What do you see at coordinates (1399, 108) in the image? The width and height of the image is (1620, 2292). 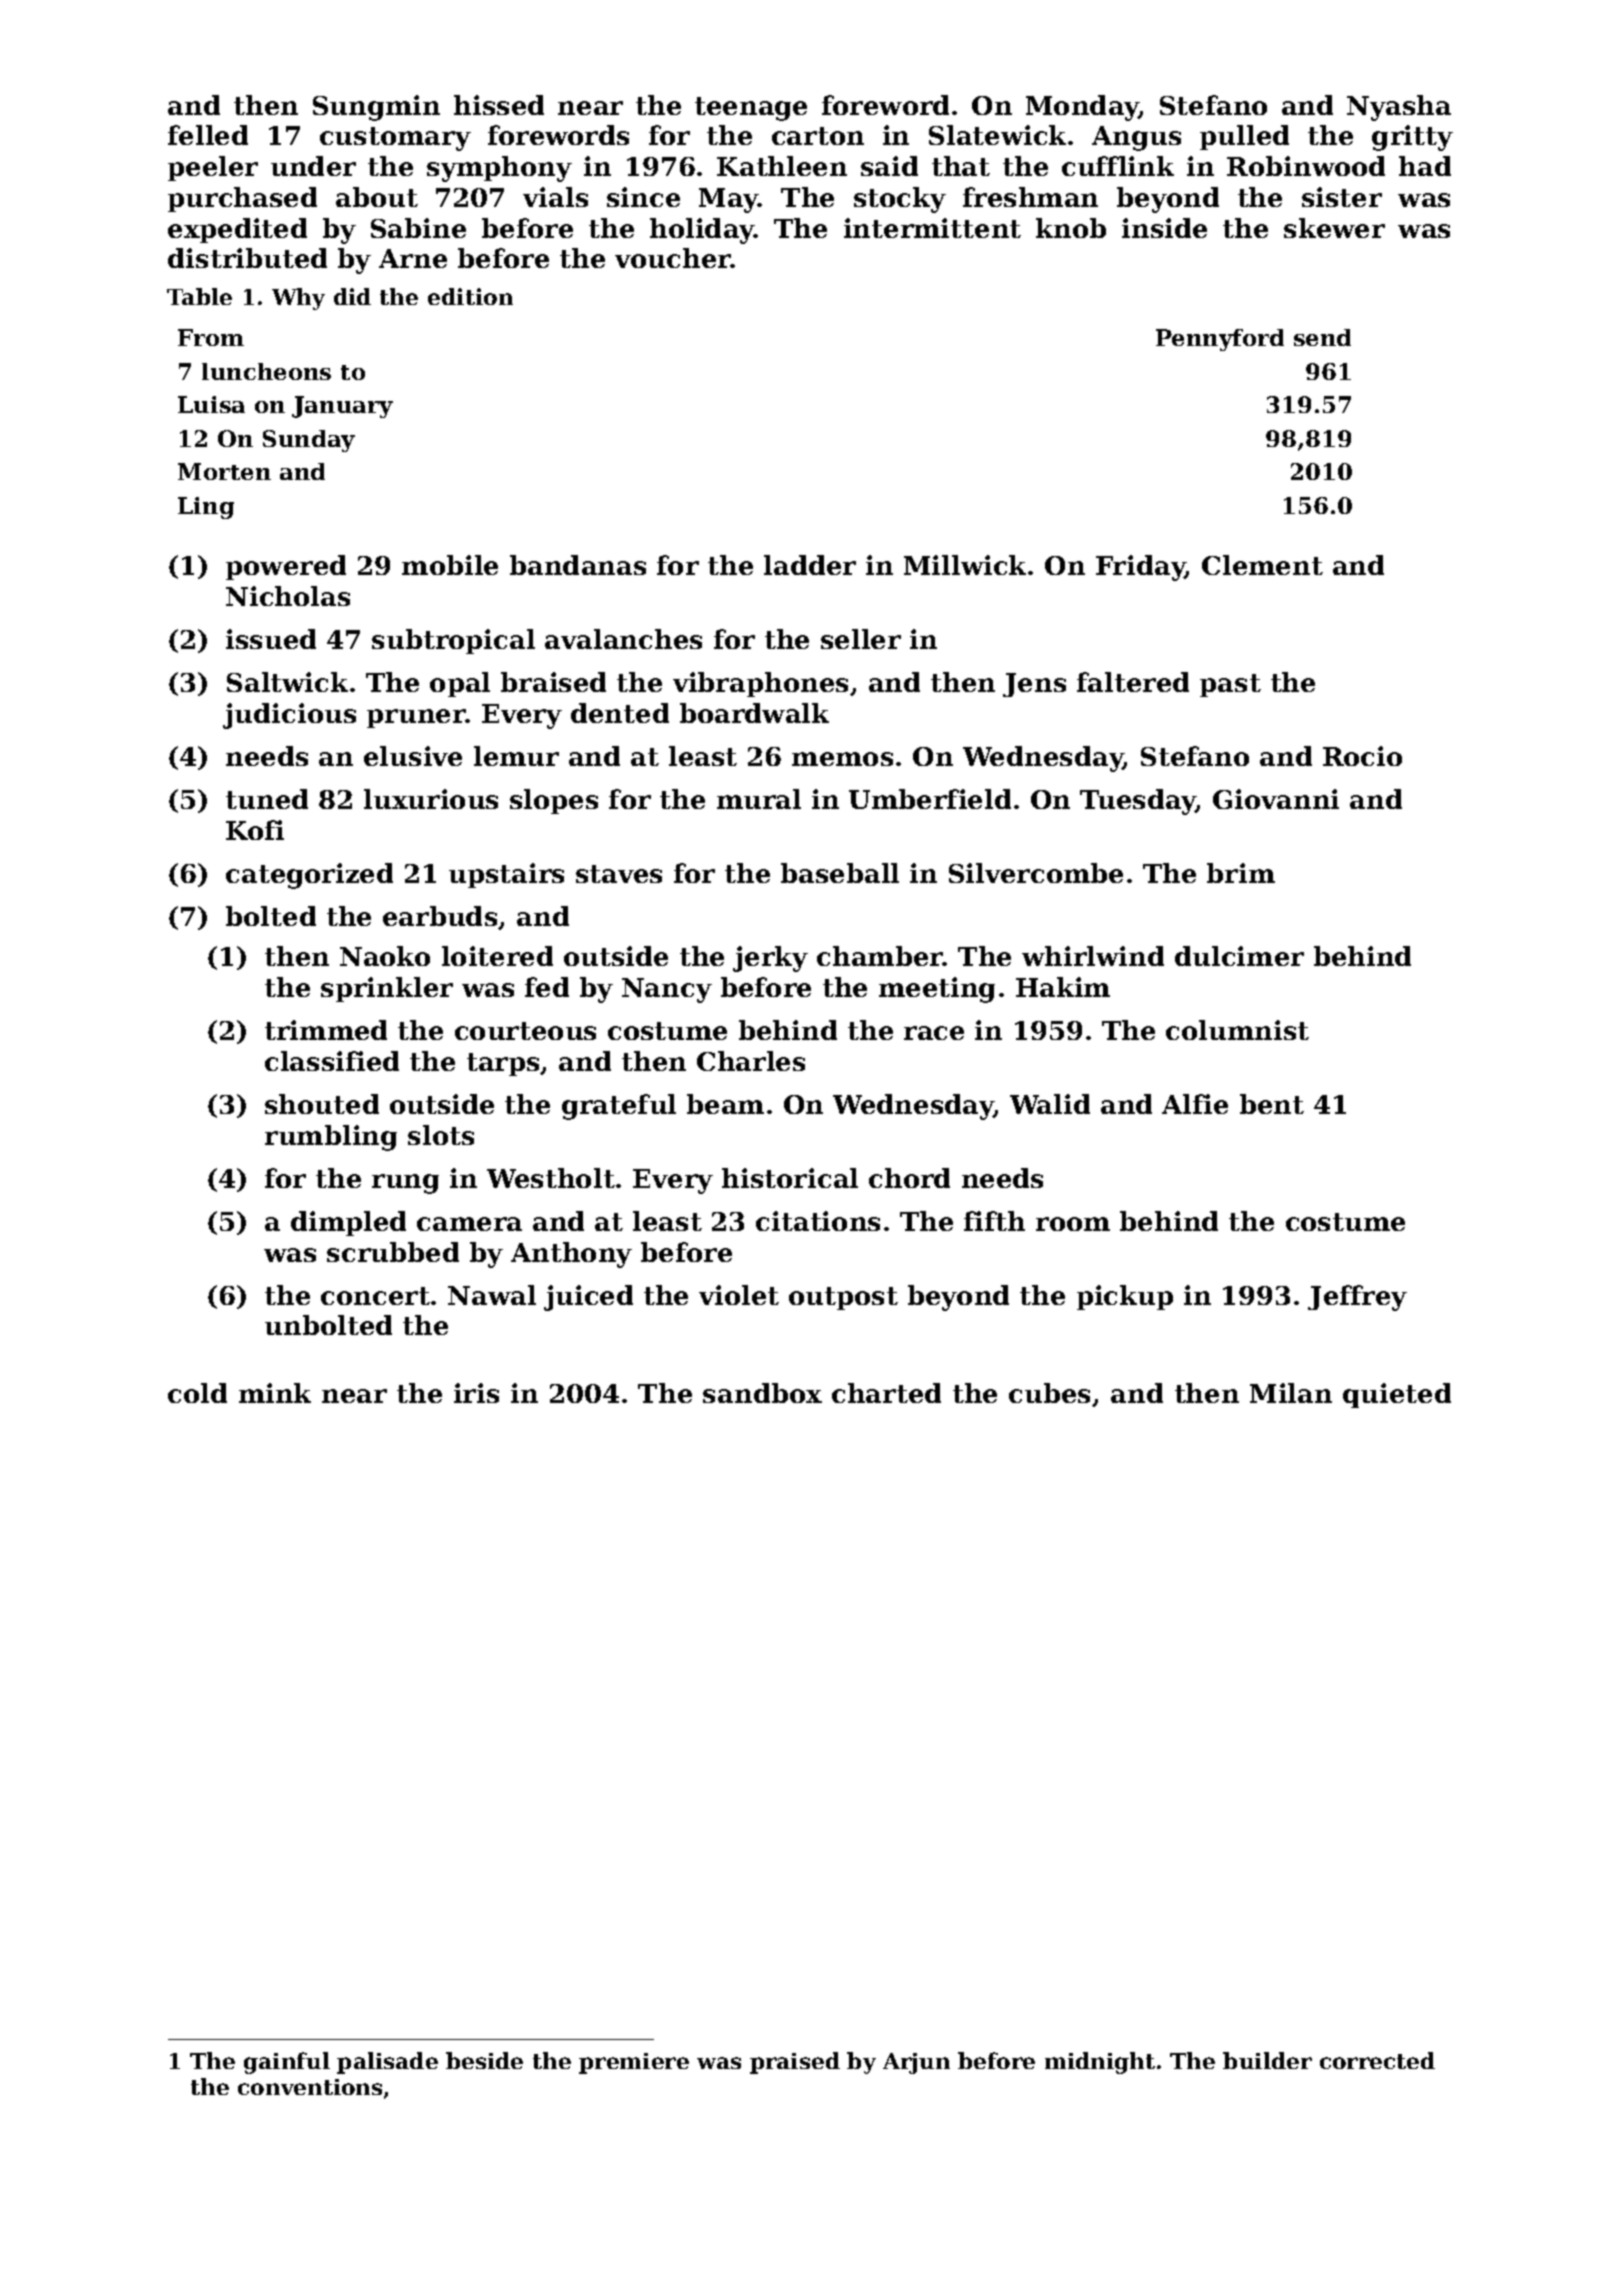 I see `Nyasha` at bounding box center [1399, 108].
